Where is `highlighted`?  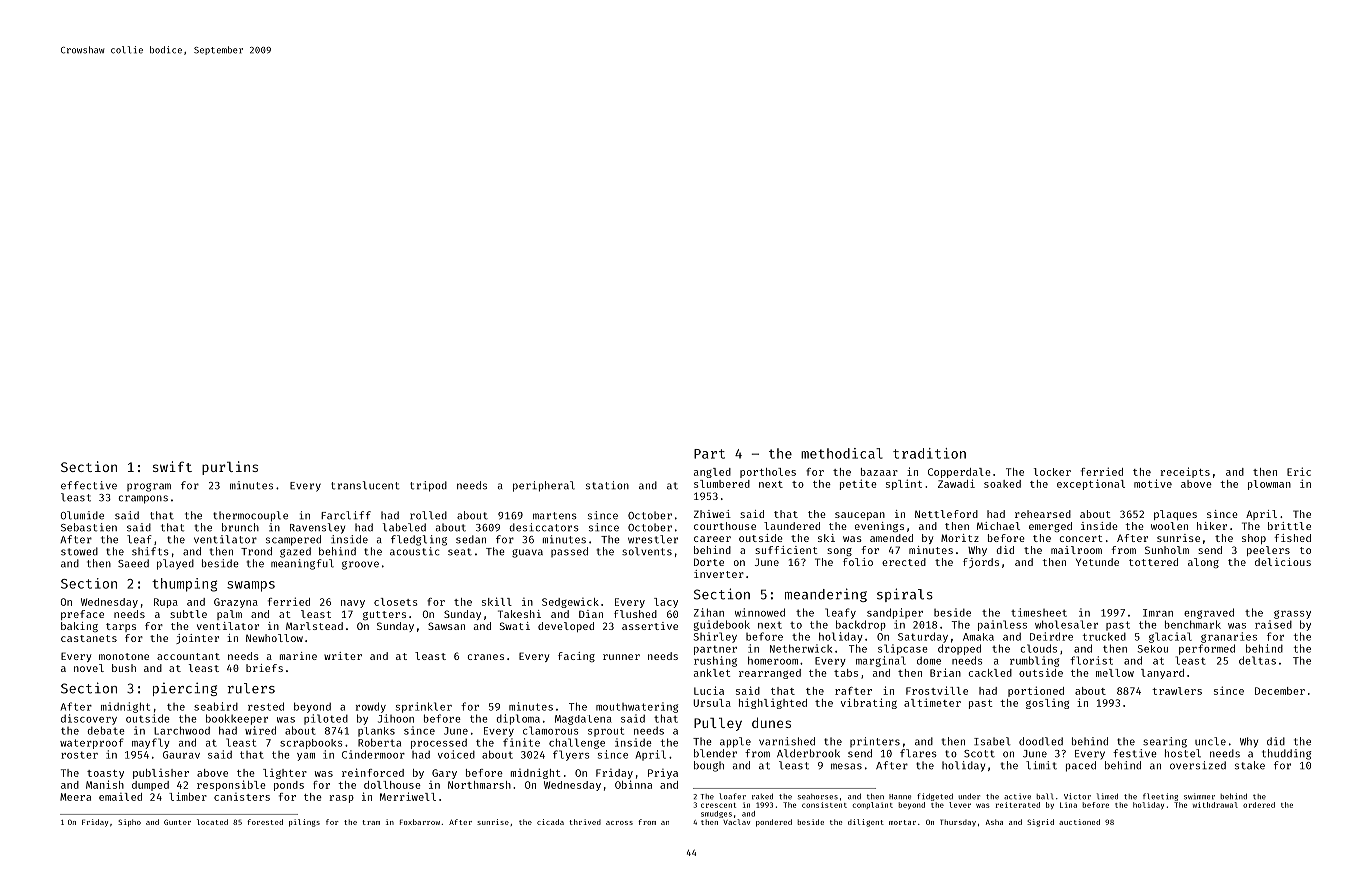
highlighted is located at coordinates (773, 703).
